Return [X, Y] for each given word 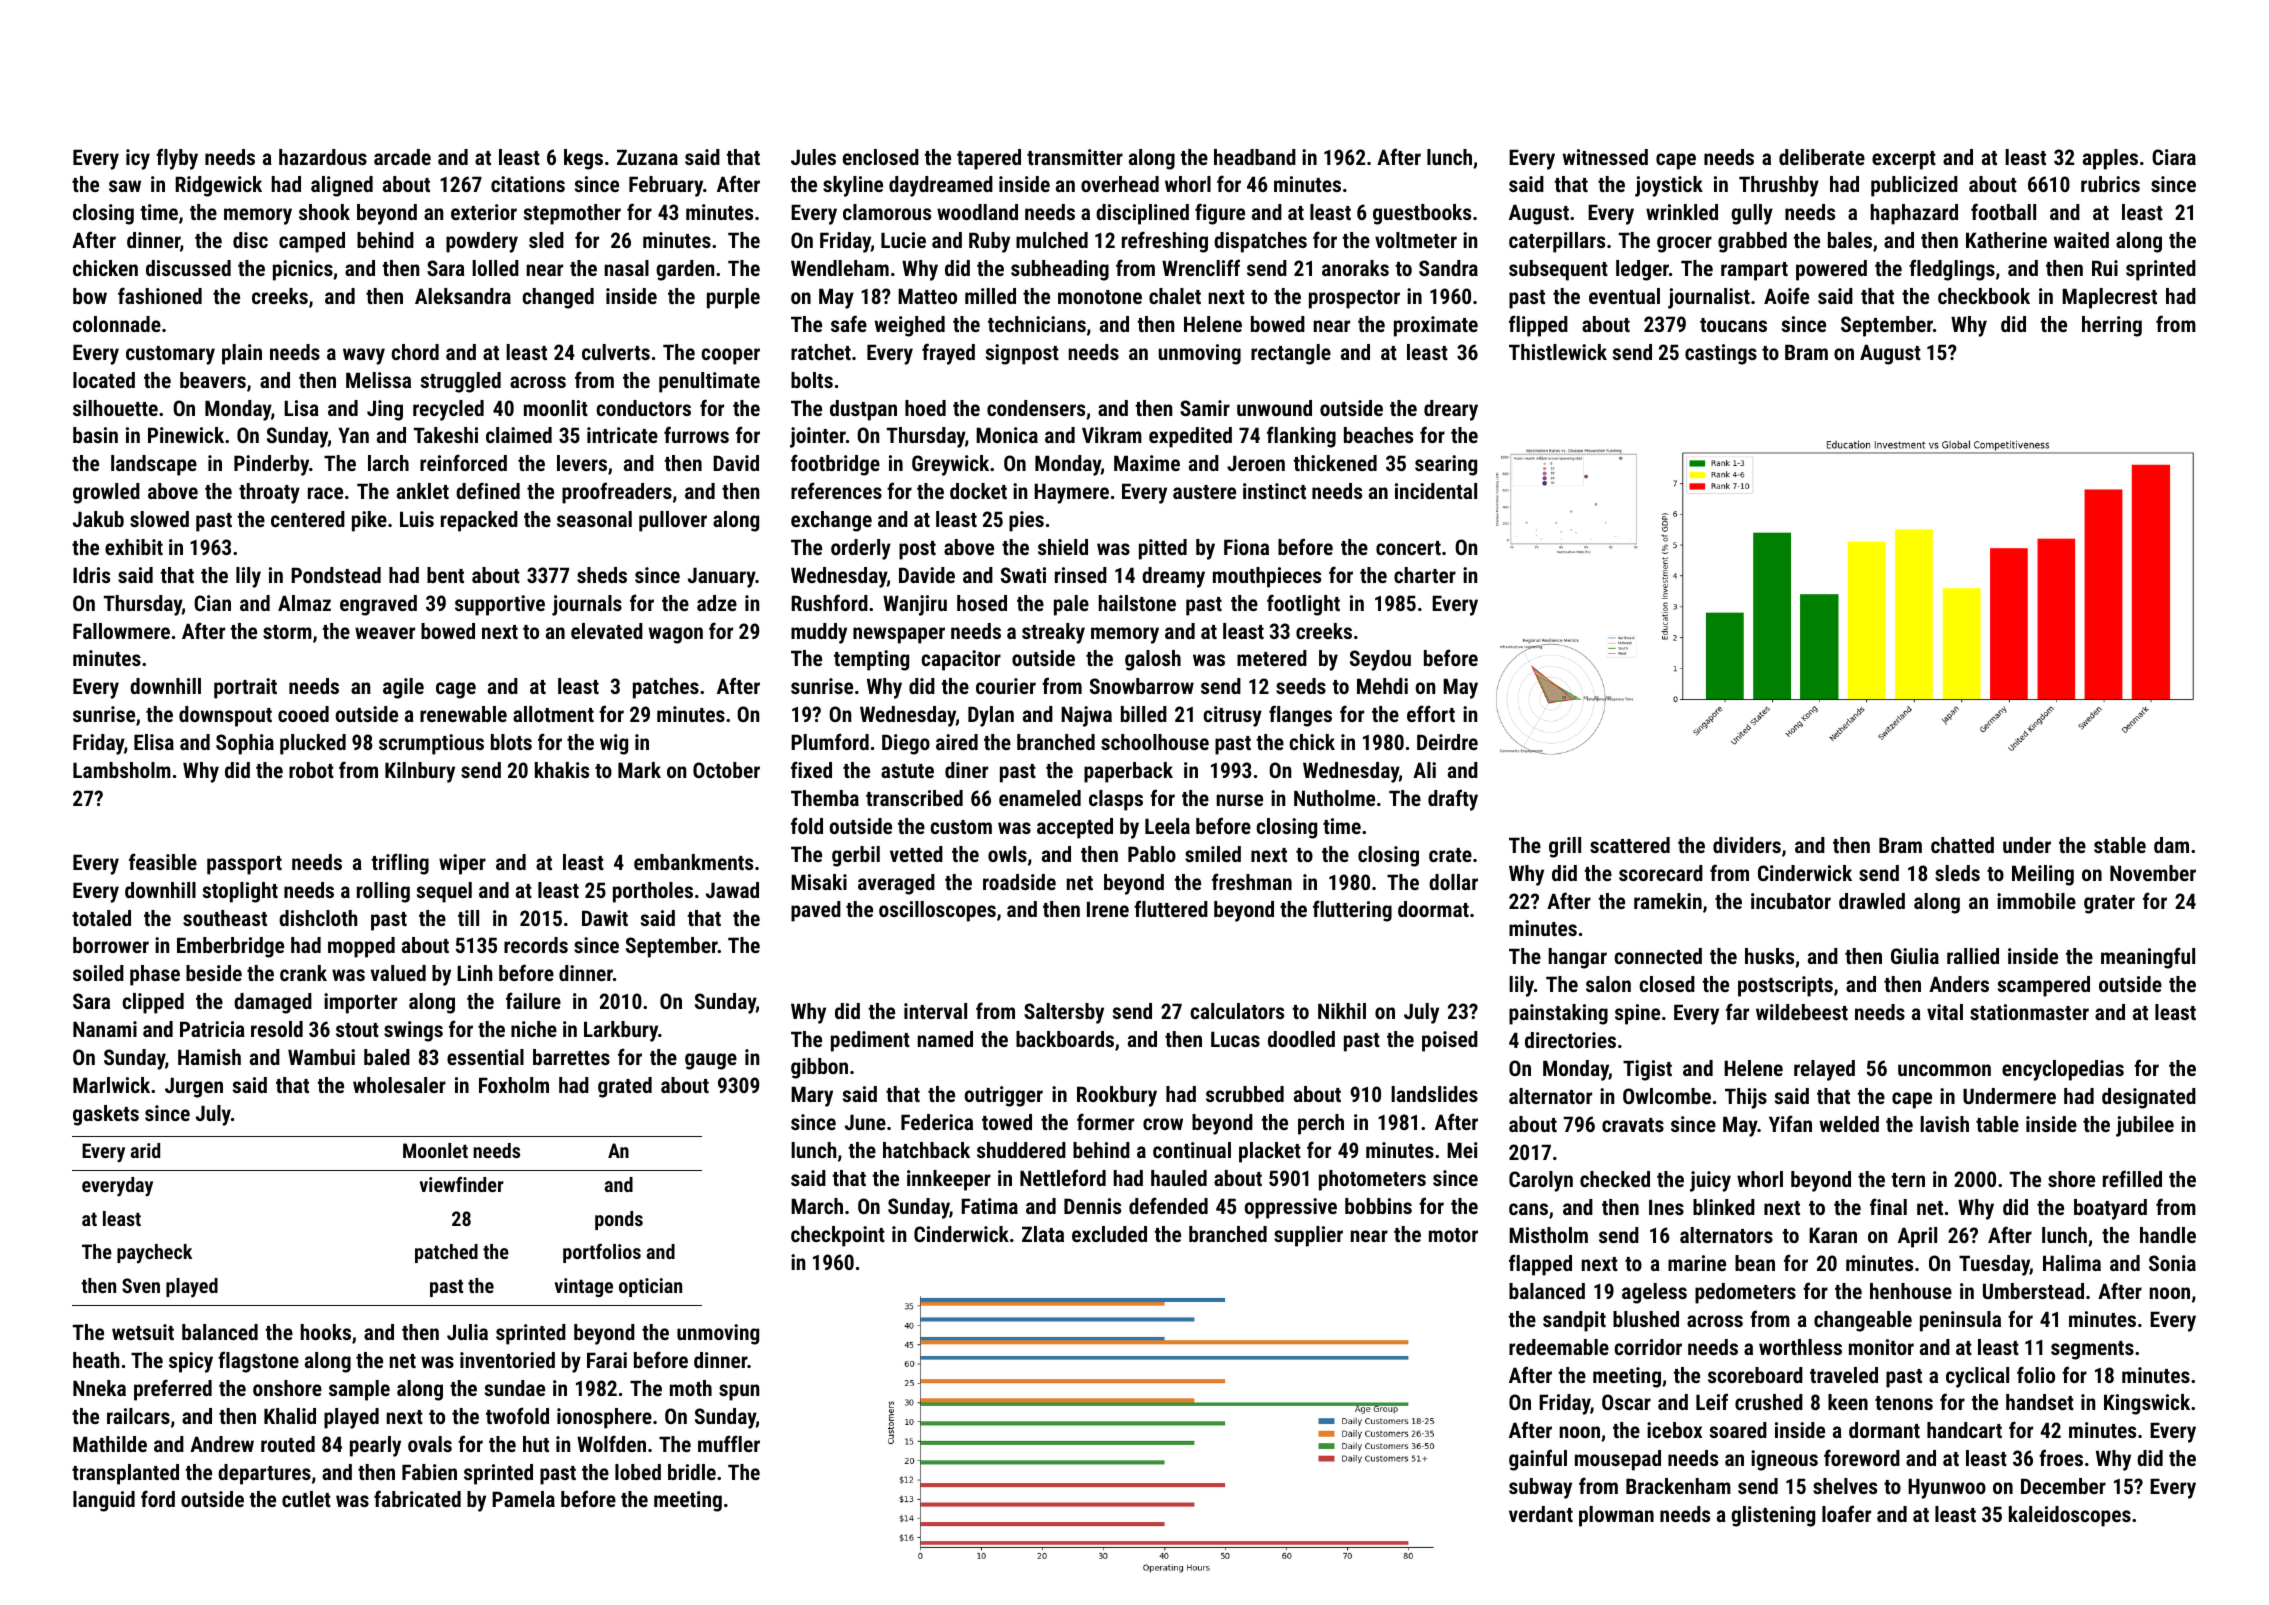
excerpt [1904, 160]
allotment [553, 714]
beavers [213, 380]
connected [1658, 956]
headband [1255, 157]
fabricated [417, 1498]
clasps [1116, 800]
